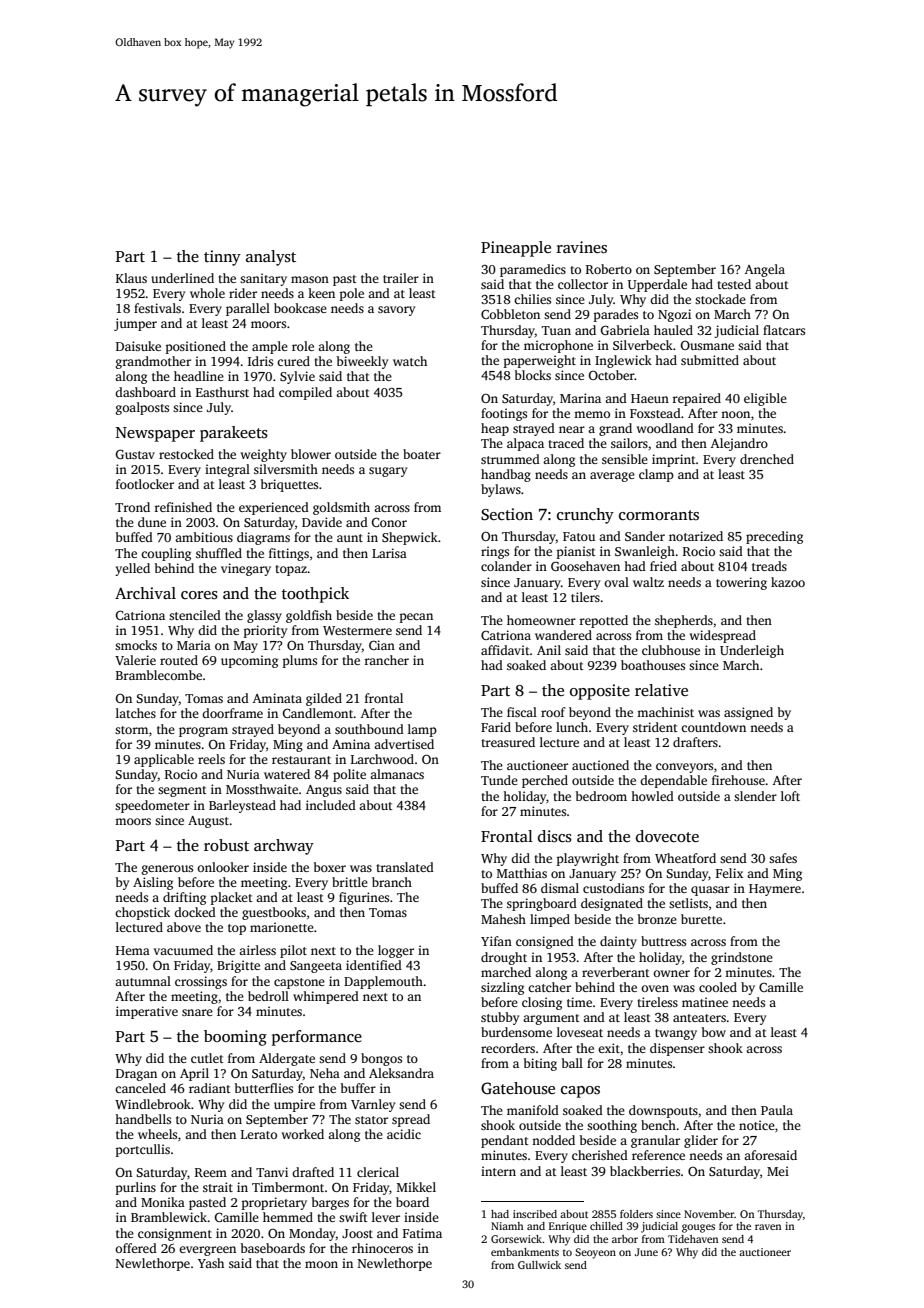  I want to click on consignment, so click(175, 1234).
